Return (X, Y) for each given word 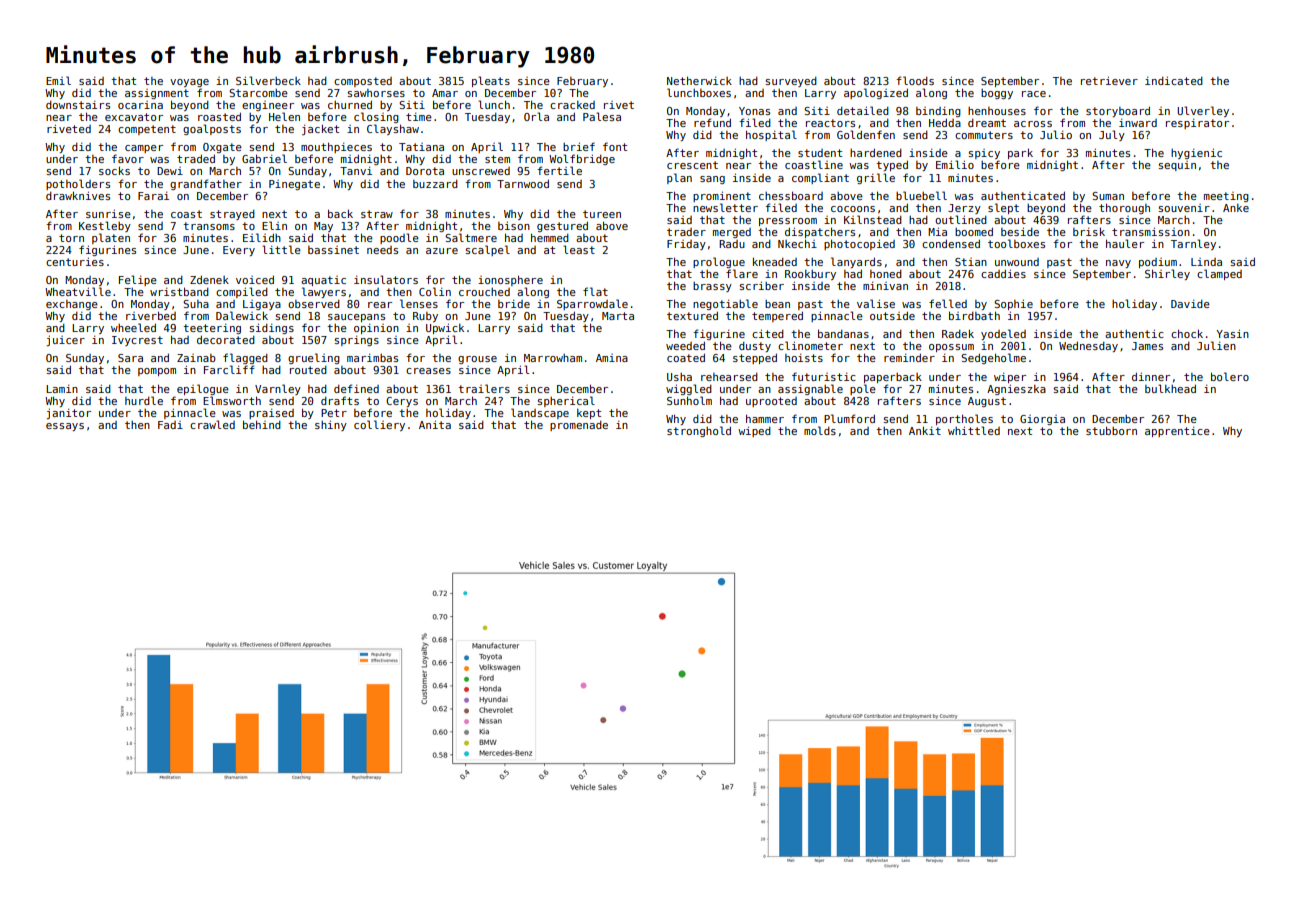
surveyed (791, 82)
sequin (1177, 166)
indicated (1174, 80)
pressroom (788, 222)
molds (820, 430)
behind (262, 424)
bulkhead (1170, 388)
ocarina (140, 105)
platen (111, 238)
